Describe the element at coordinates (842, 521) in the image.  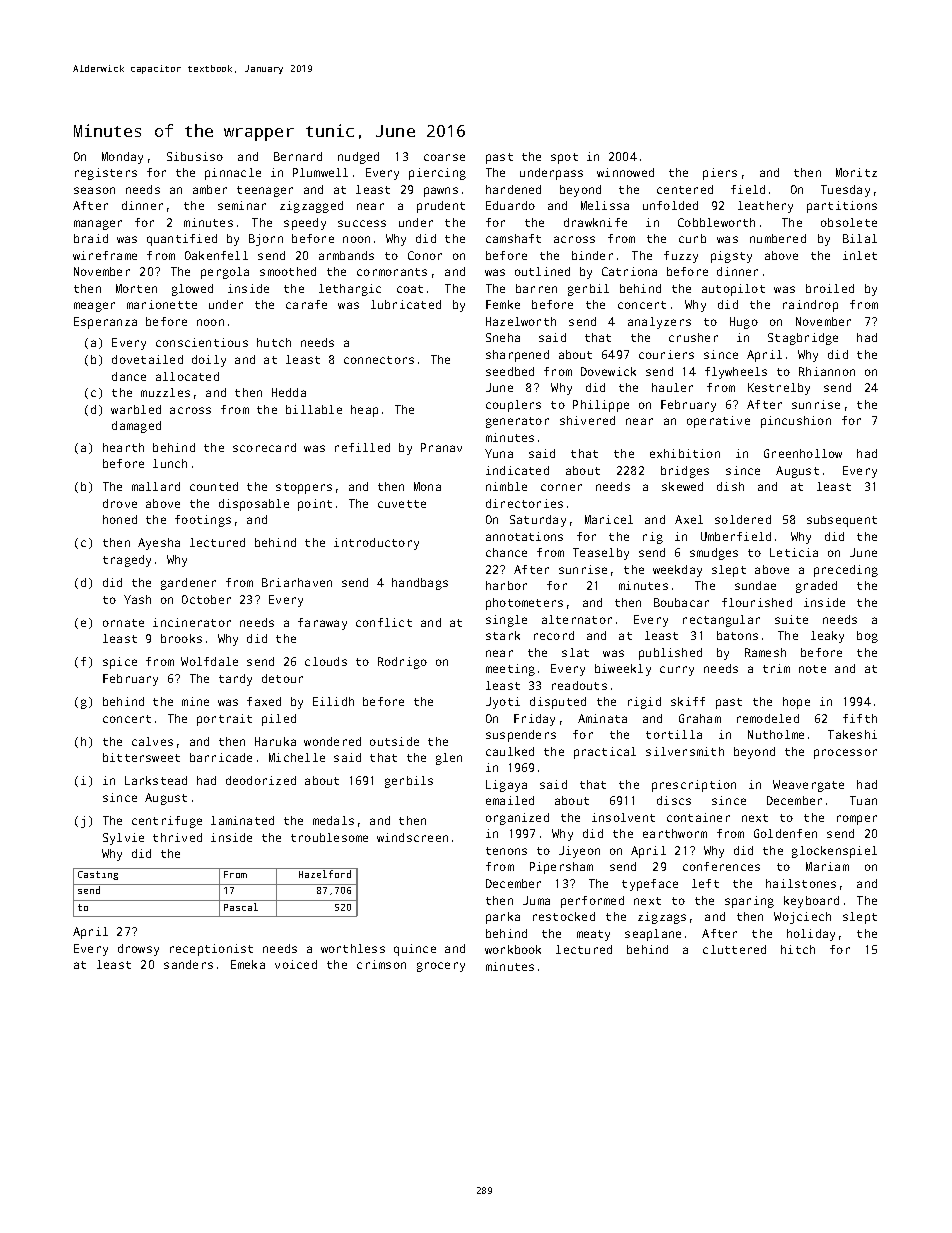
I see `subsequent` at that location.
